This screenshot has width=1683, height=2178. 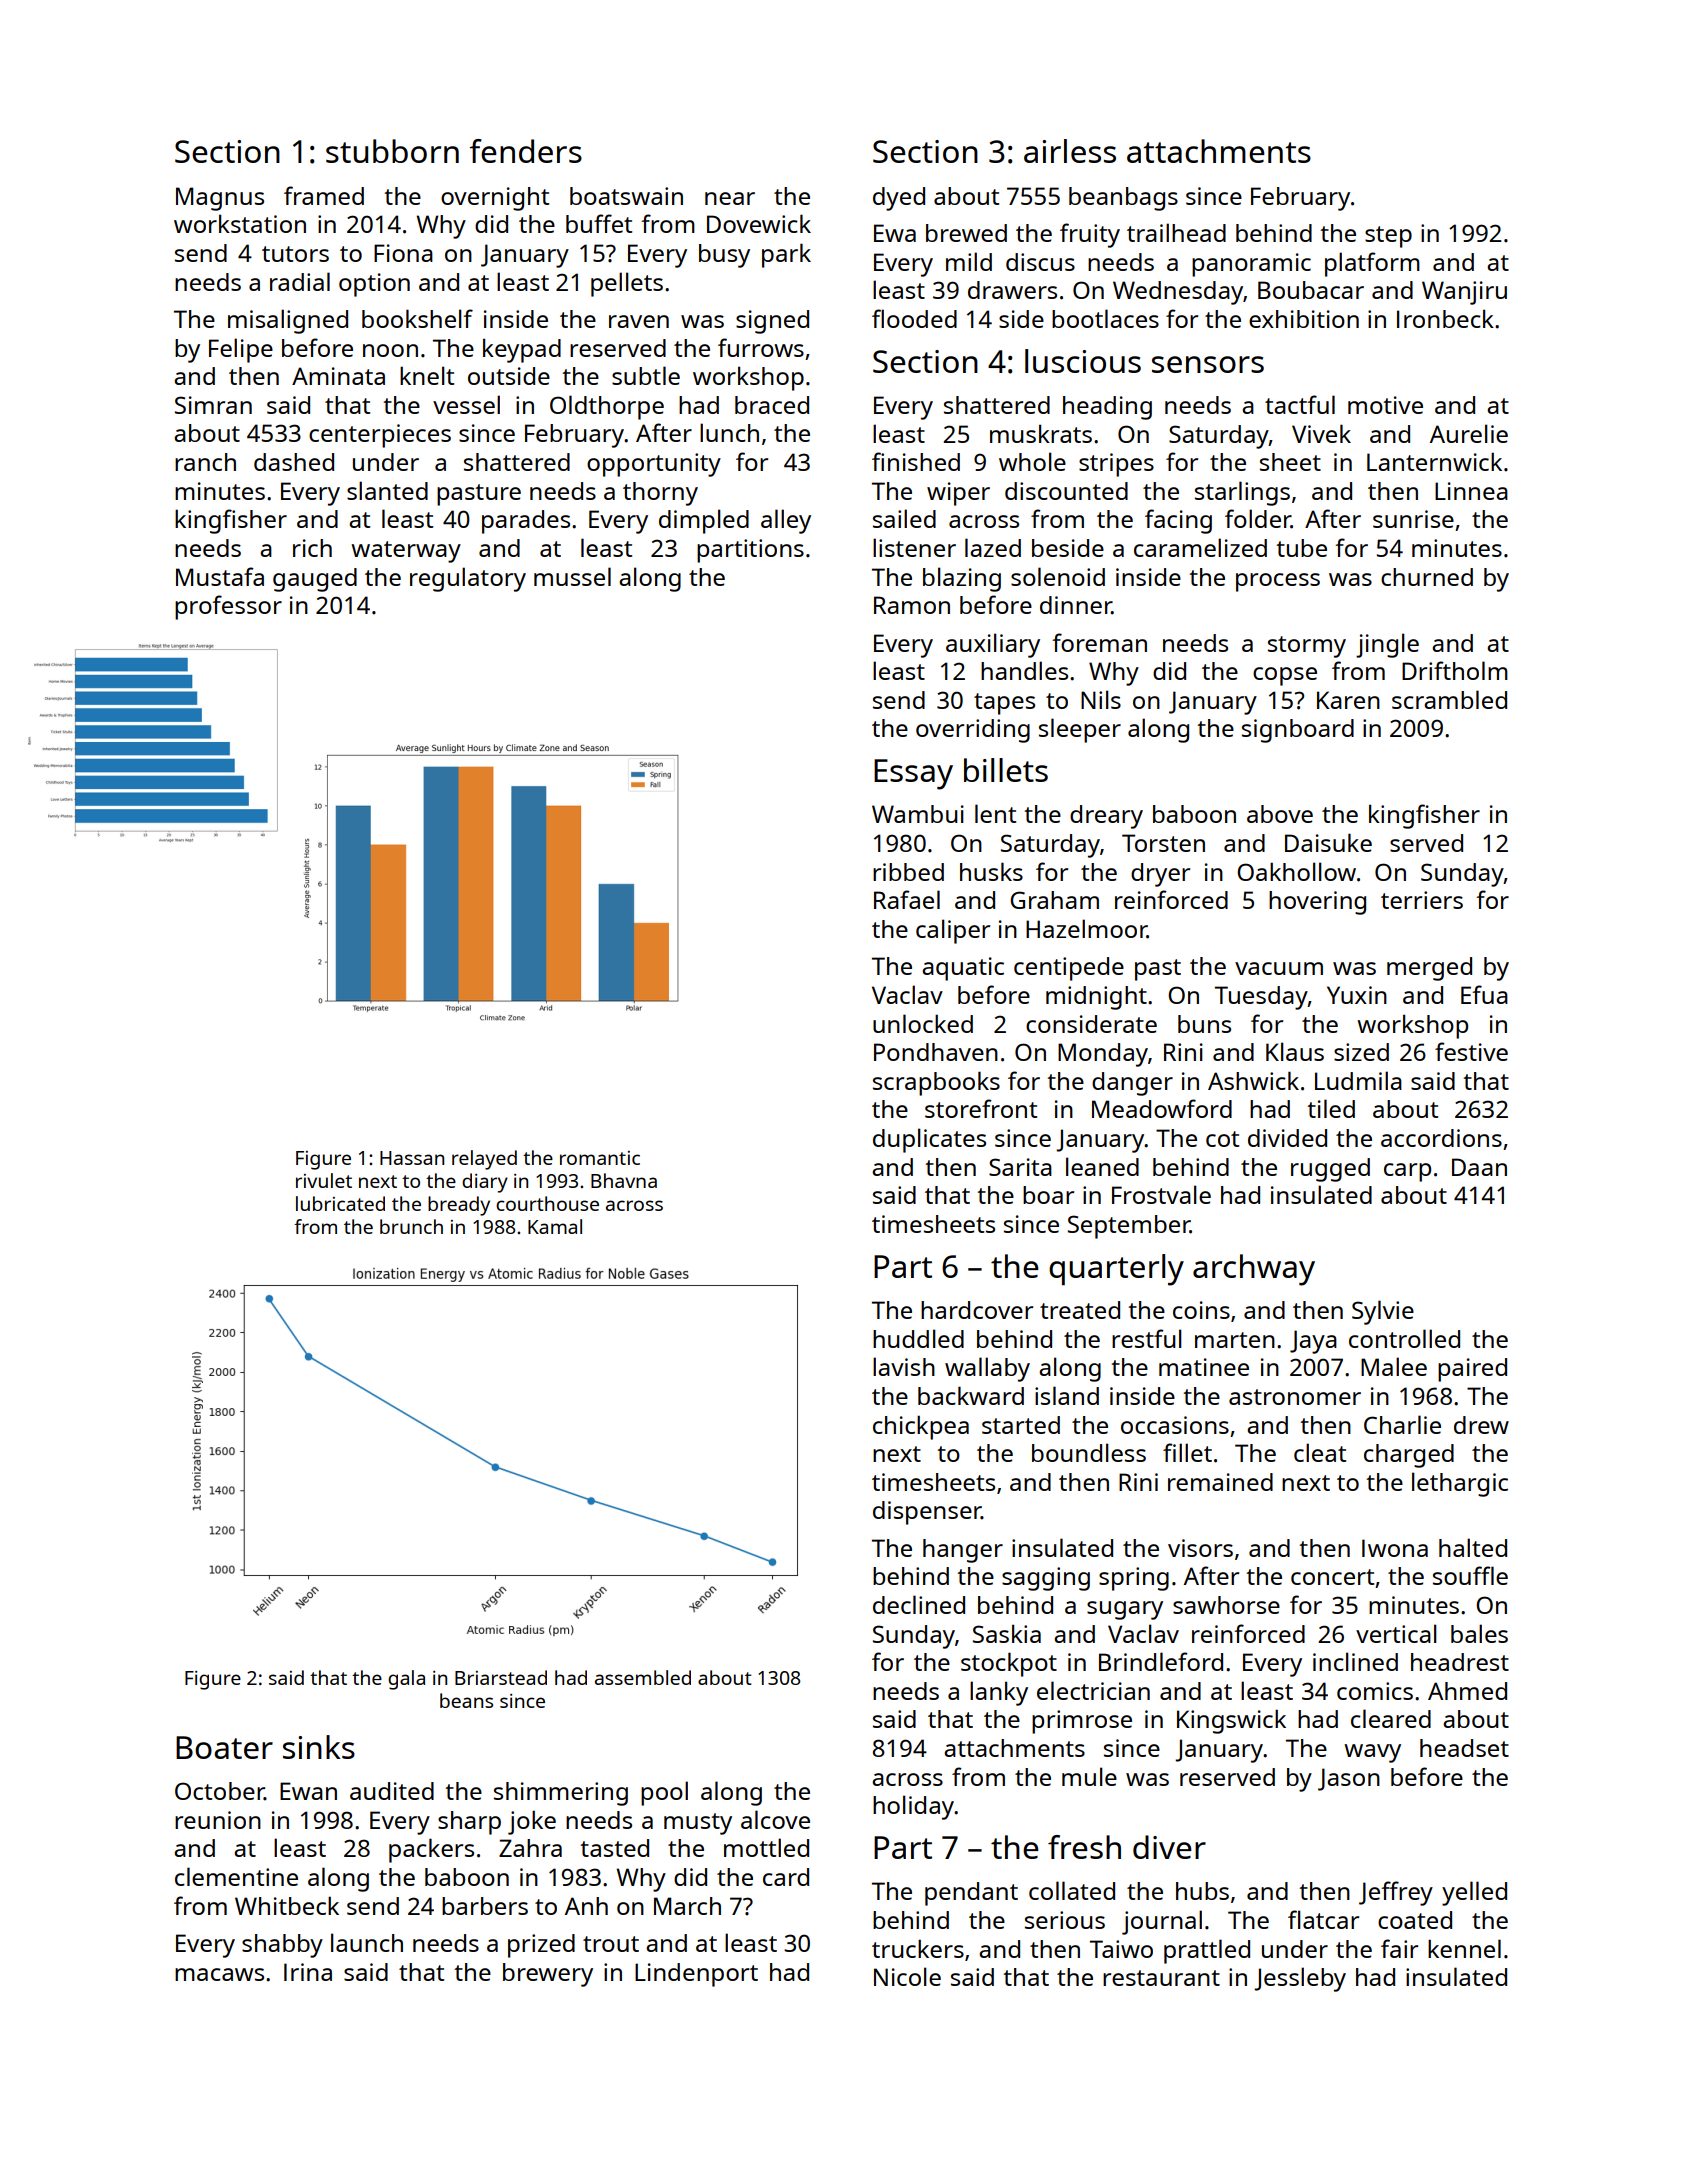 I want to click on airless, so click(x=1070, y=151).
